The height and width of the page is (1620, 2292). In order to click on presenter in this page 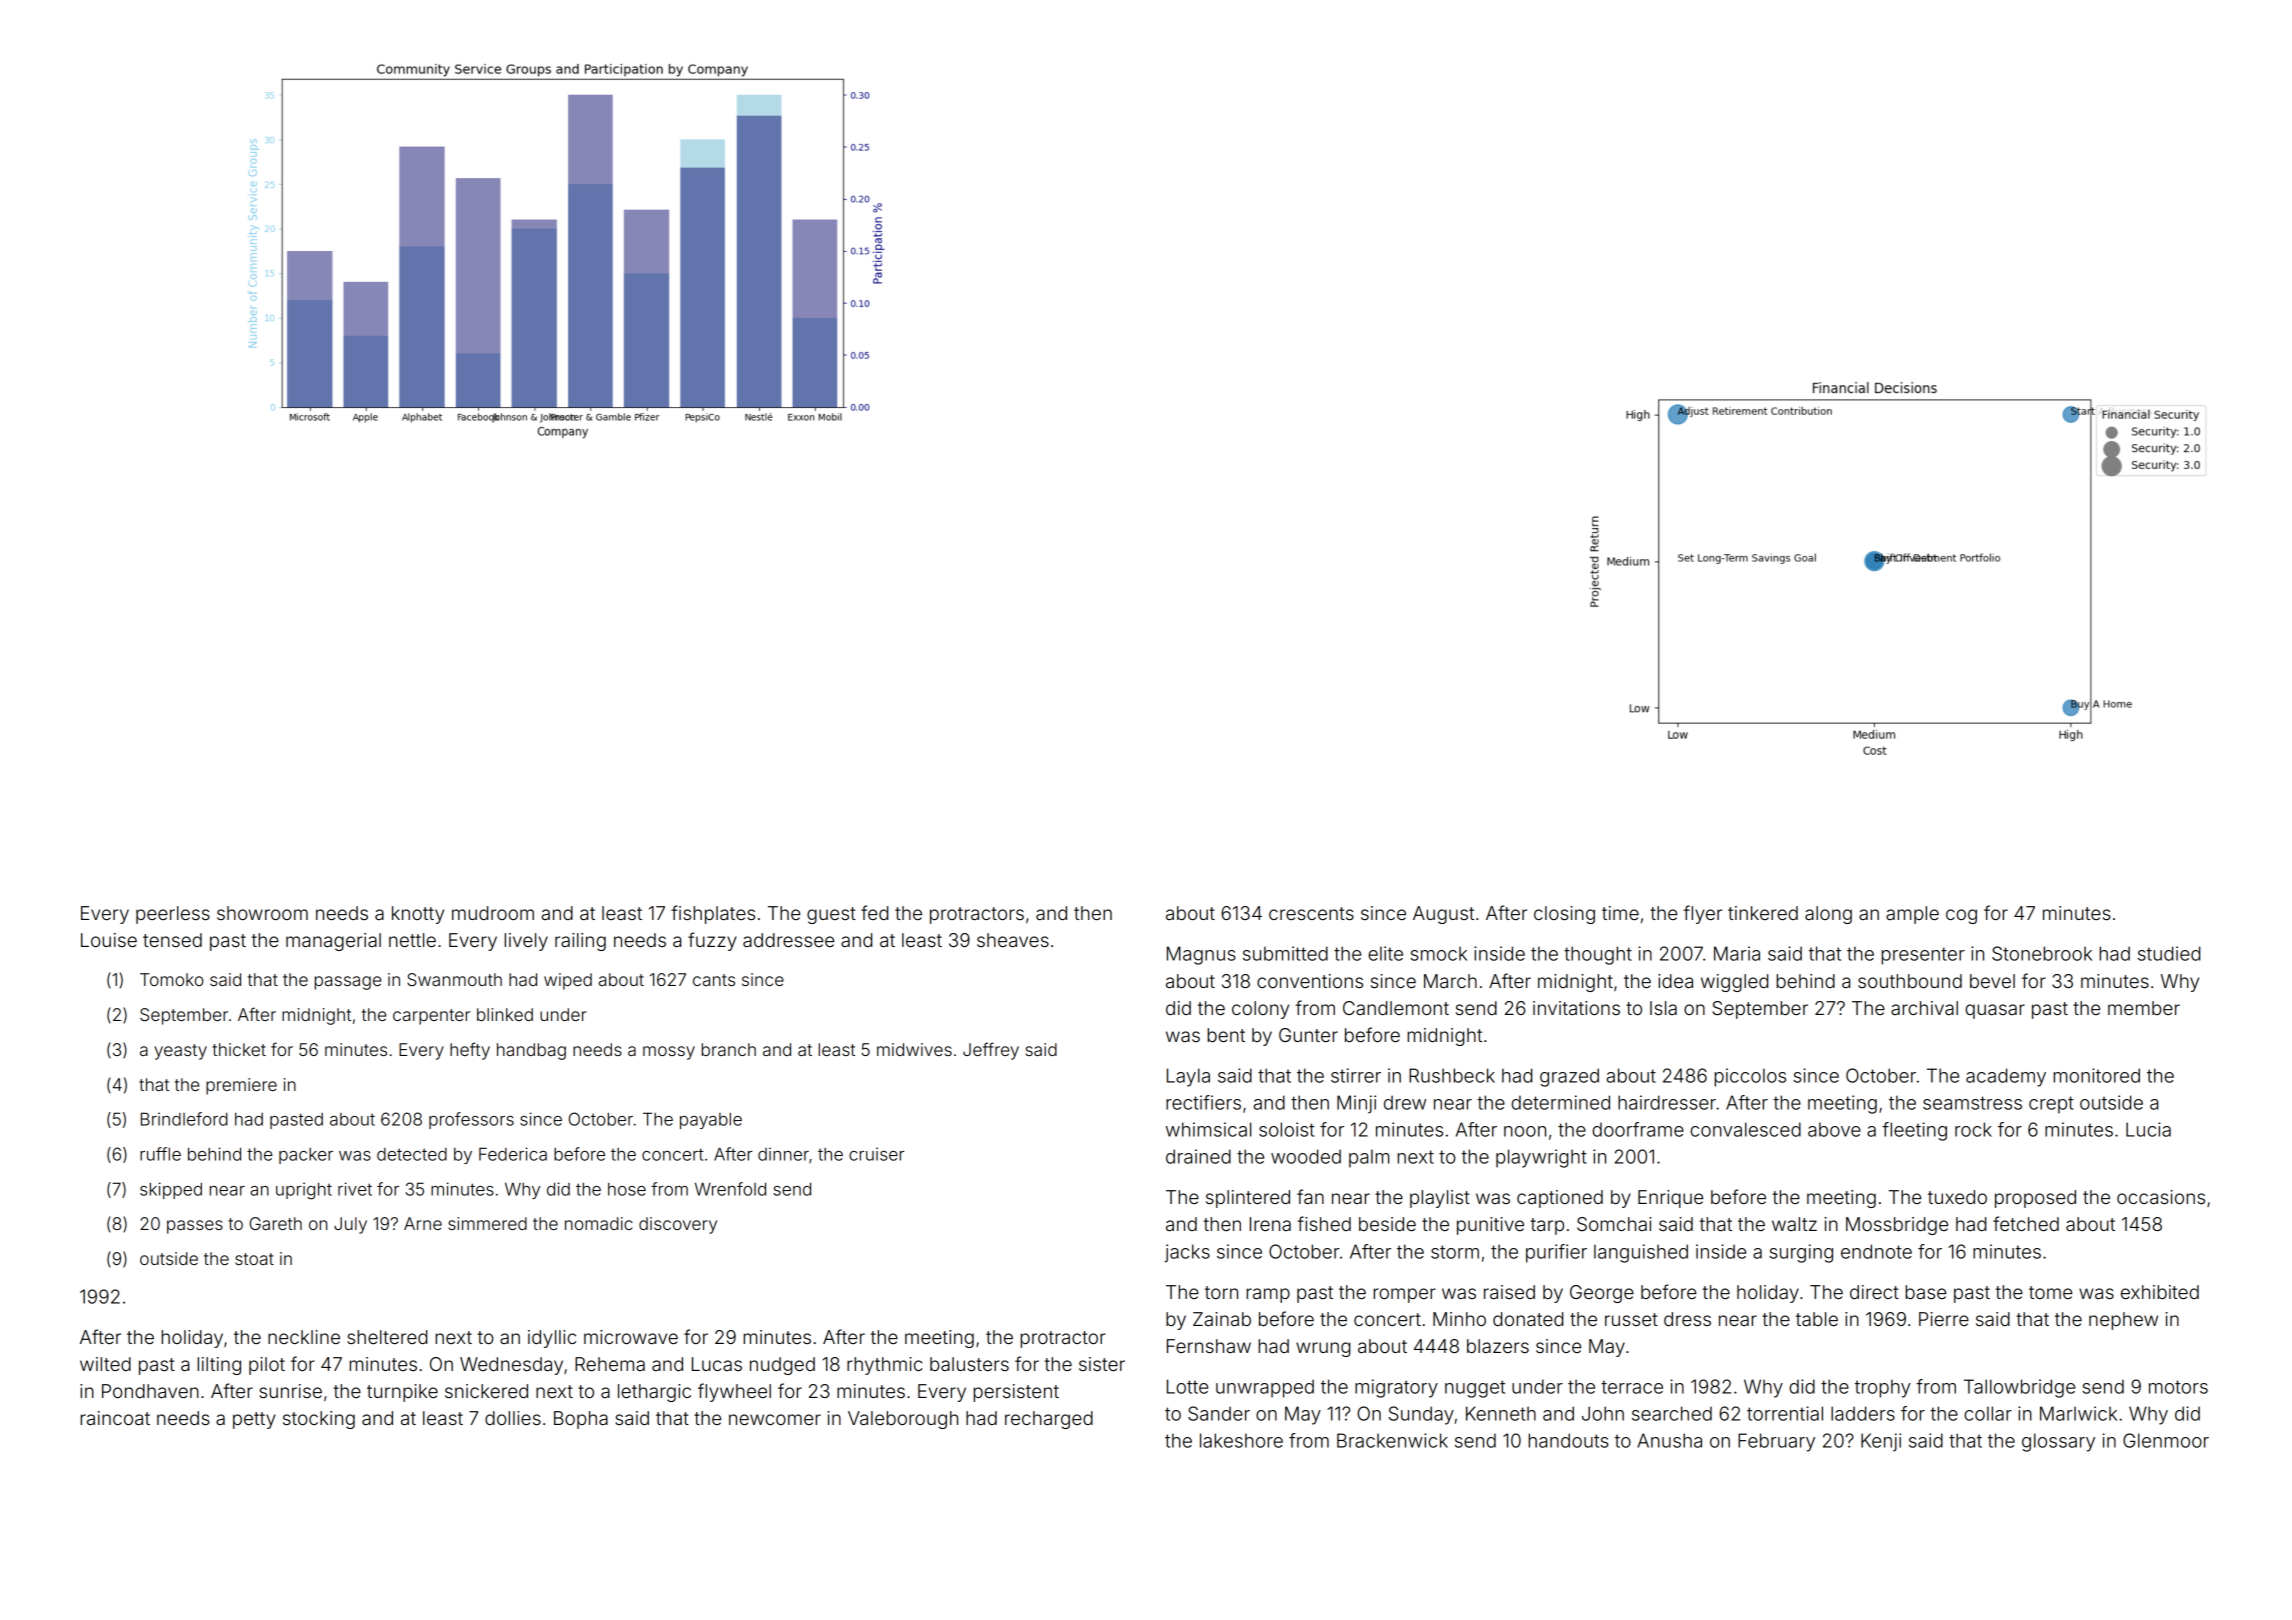, I will do `click(1923, 956)`.
